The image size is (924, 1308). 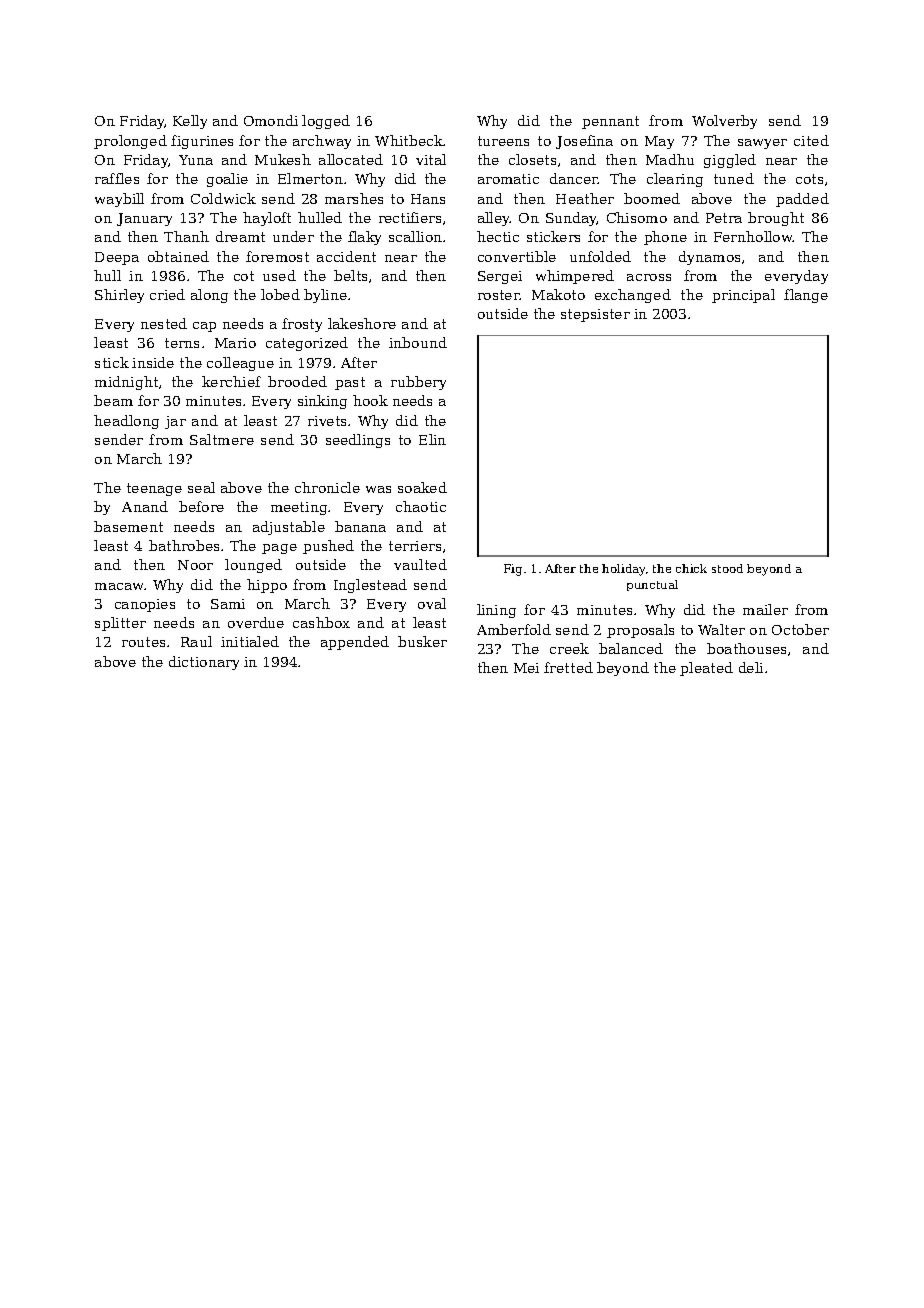 I want to click on rivets, so click(x=327, y=421).
